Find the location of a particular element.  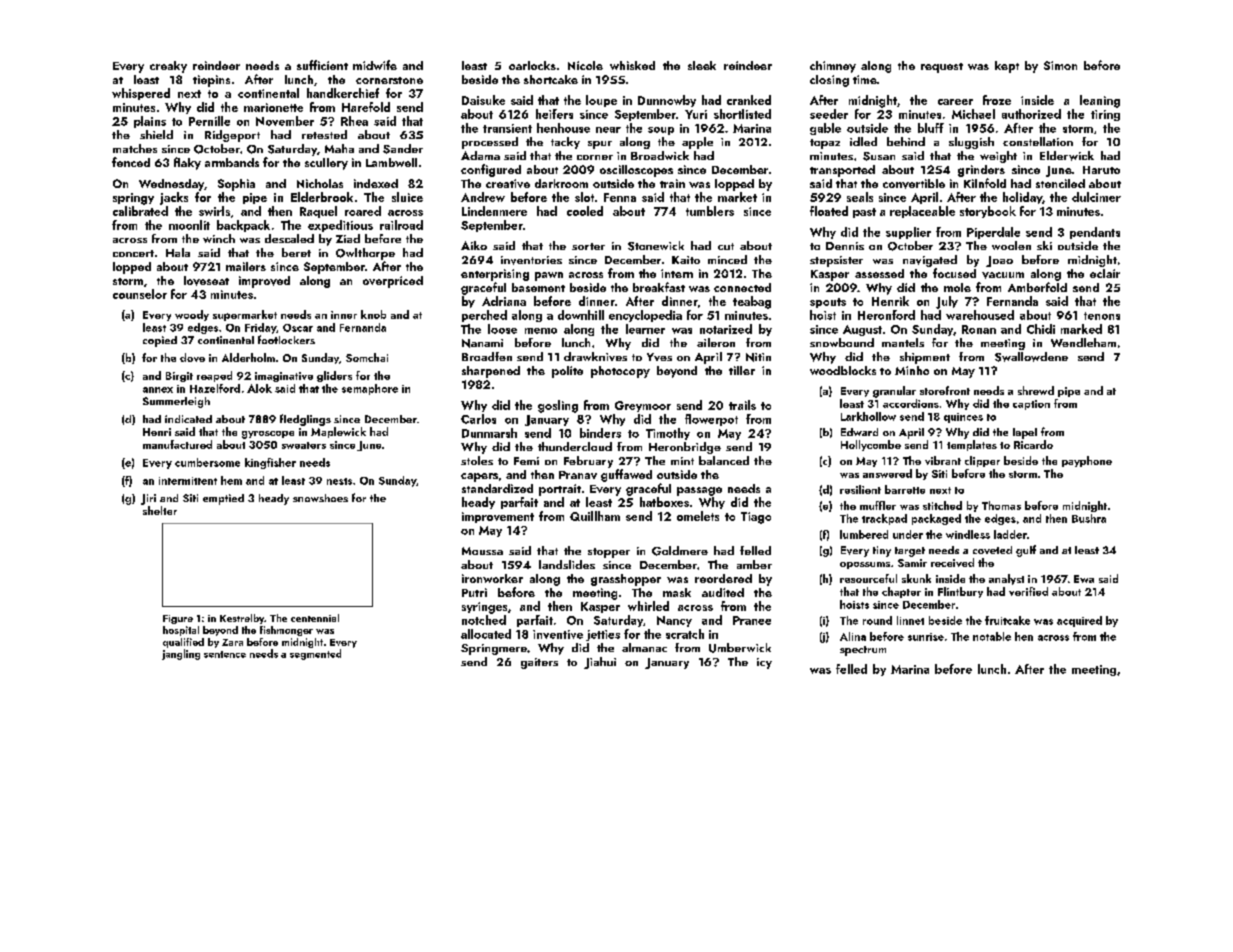

annex is located at coordinates (158, 390).
